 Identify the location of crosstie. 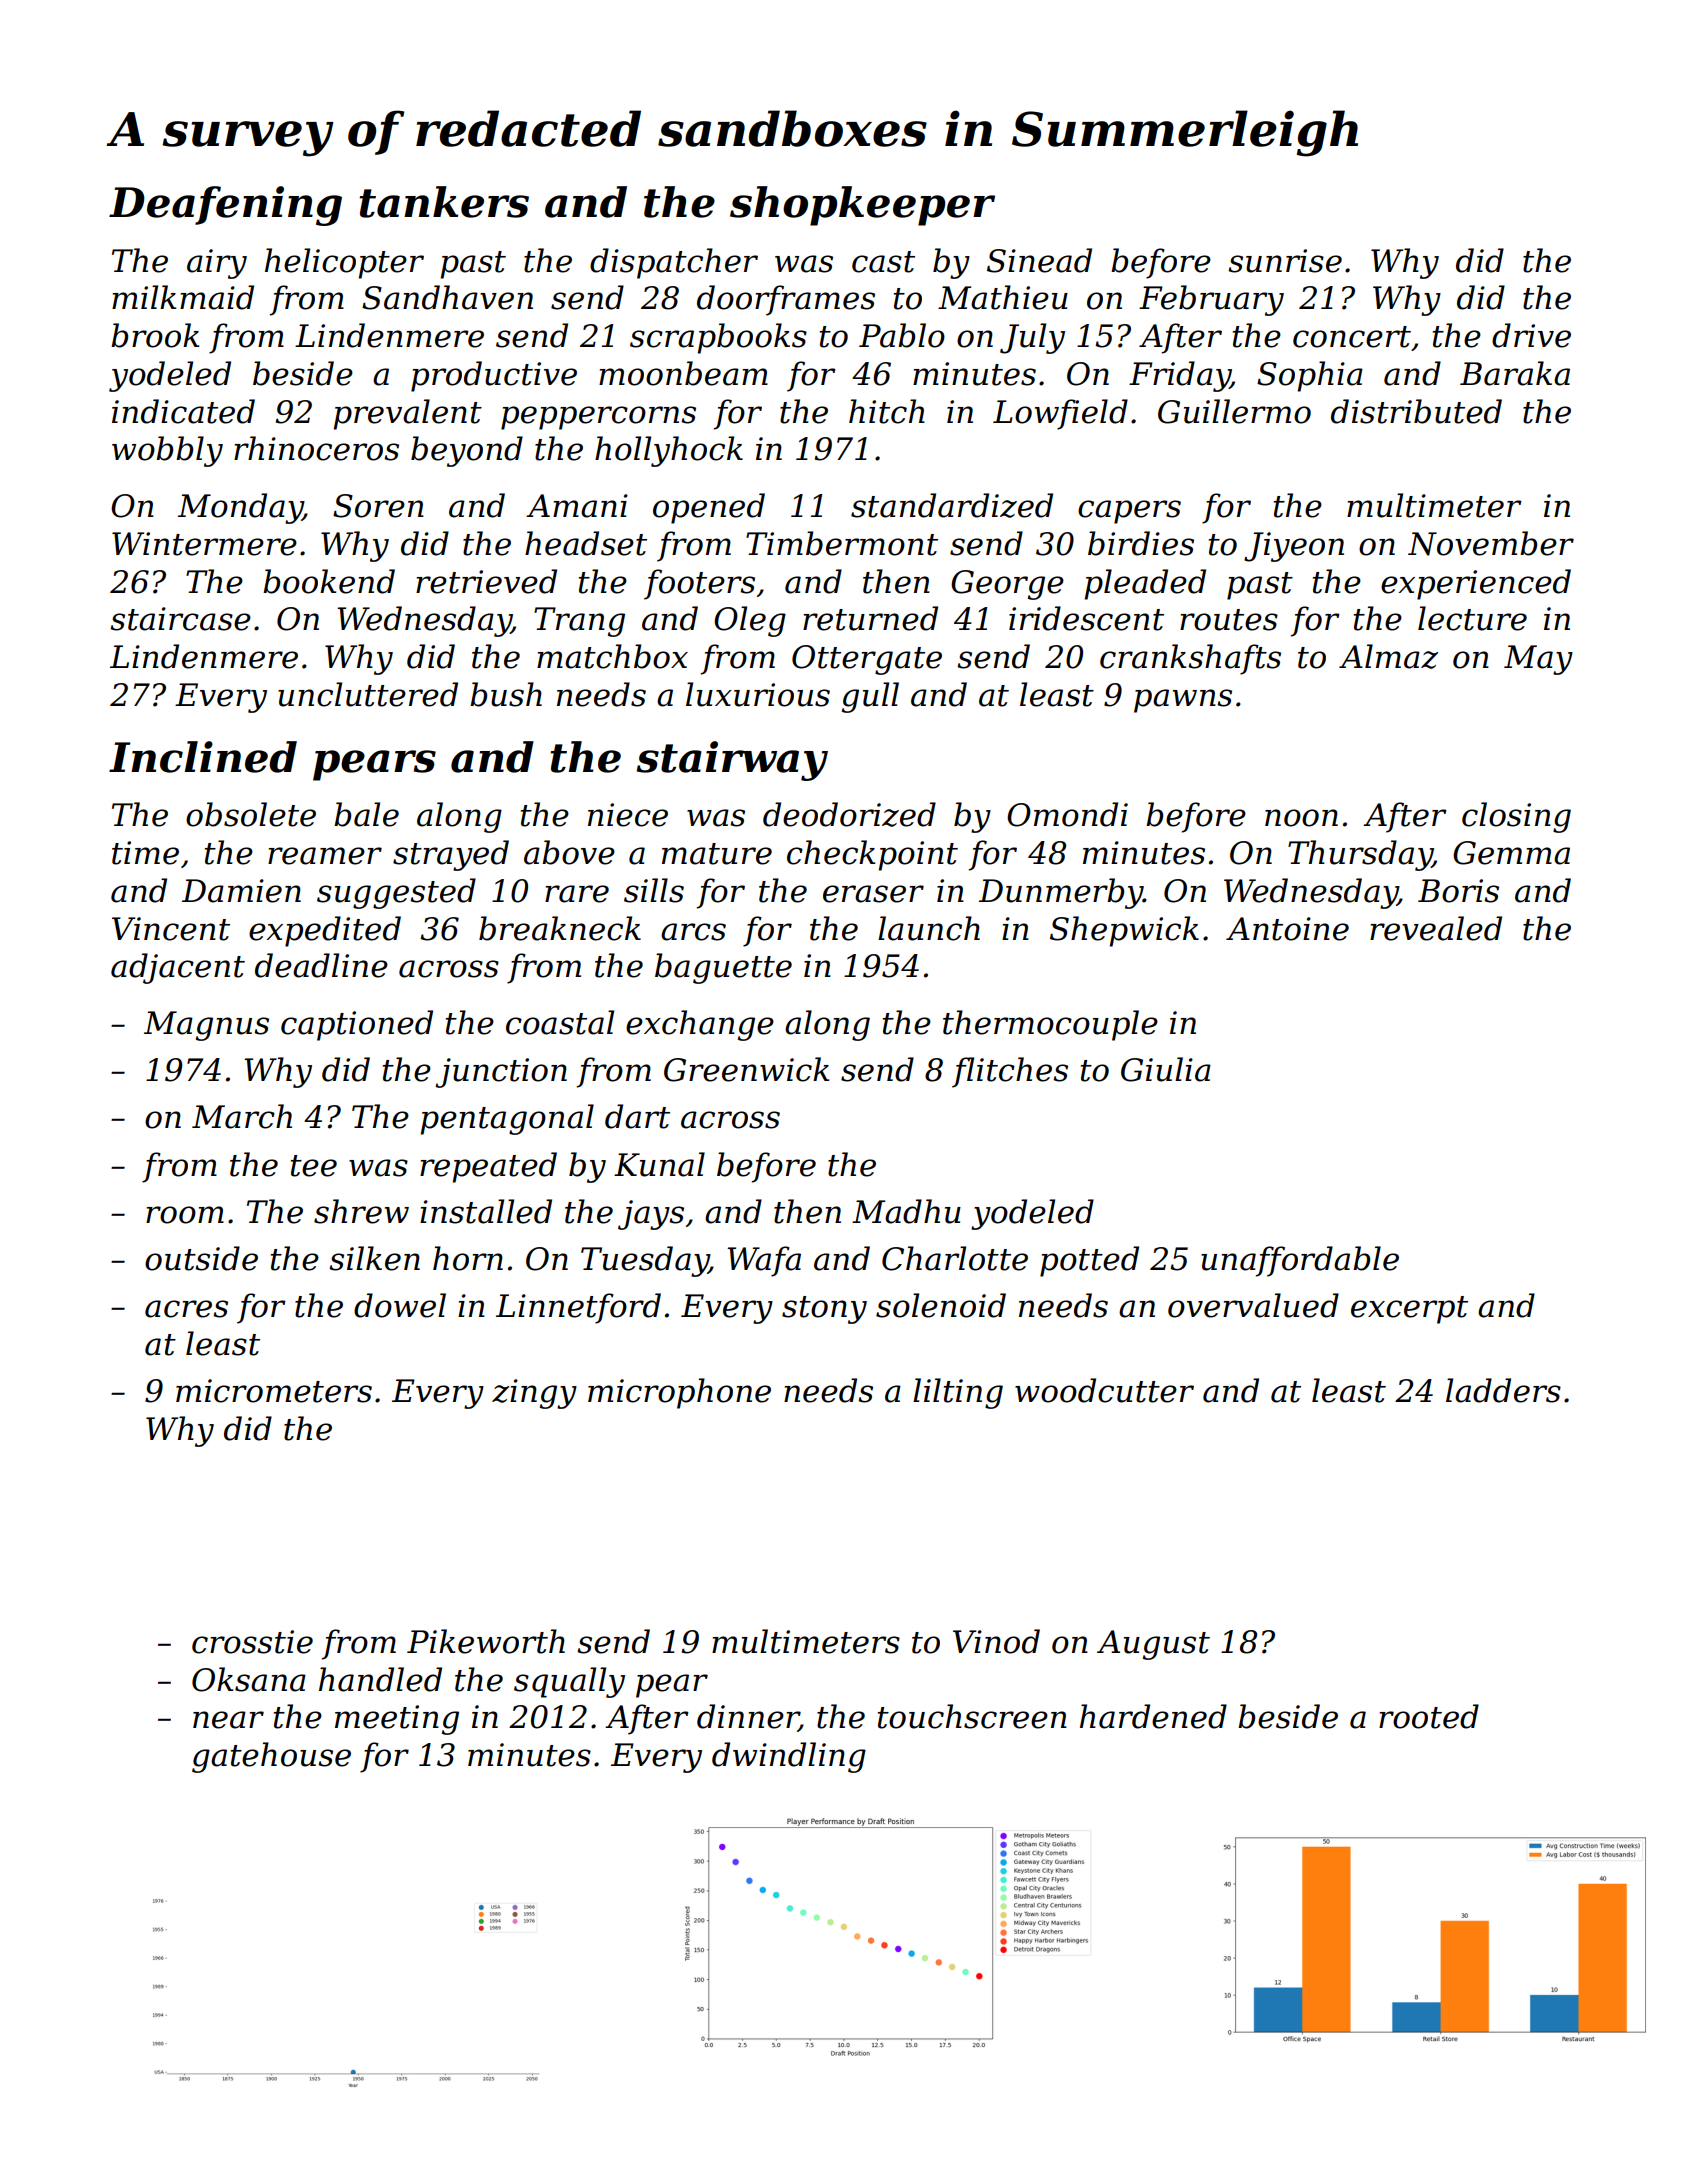
(252, 1642).
